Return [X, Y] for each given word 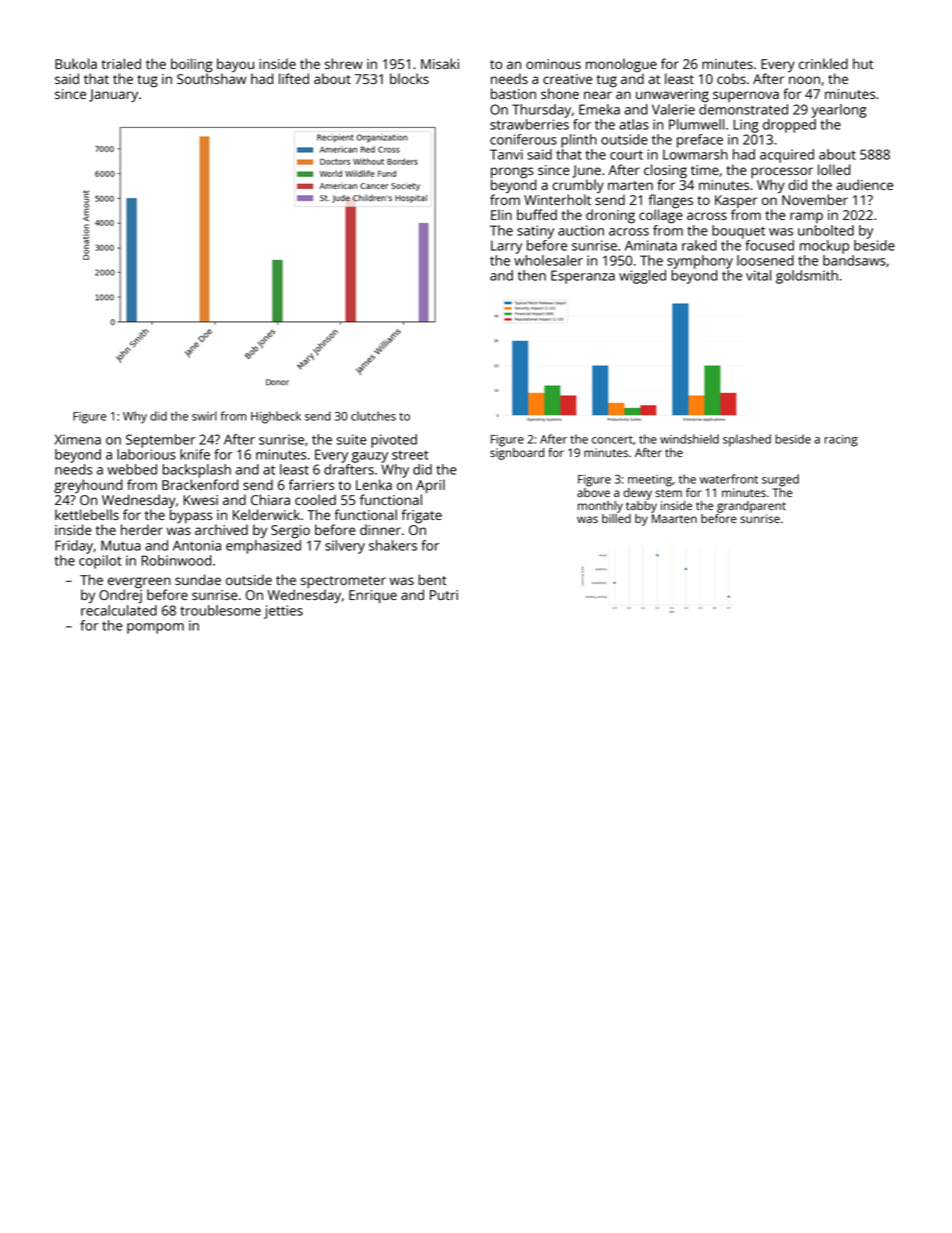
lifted [294, 78]
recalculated [119, 610]
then [532, 275]
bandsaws [854, 260]
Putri [444, 595]
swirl [204, 416]
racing [841, 441]
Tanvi [506, 154]
